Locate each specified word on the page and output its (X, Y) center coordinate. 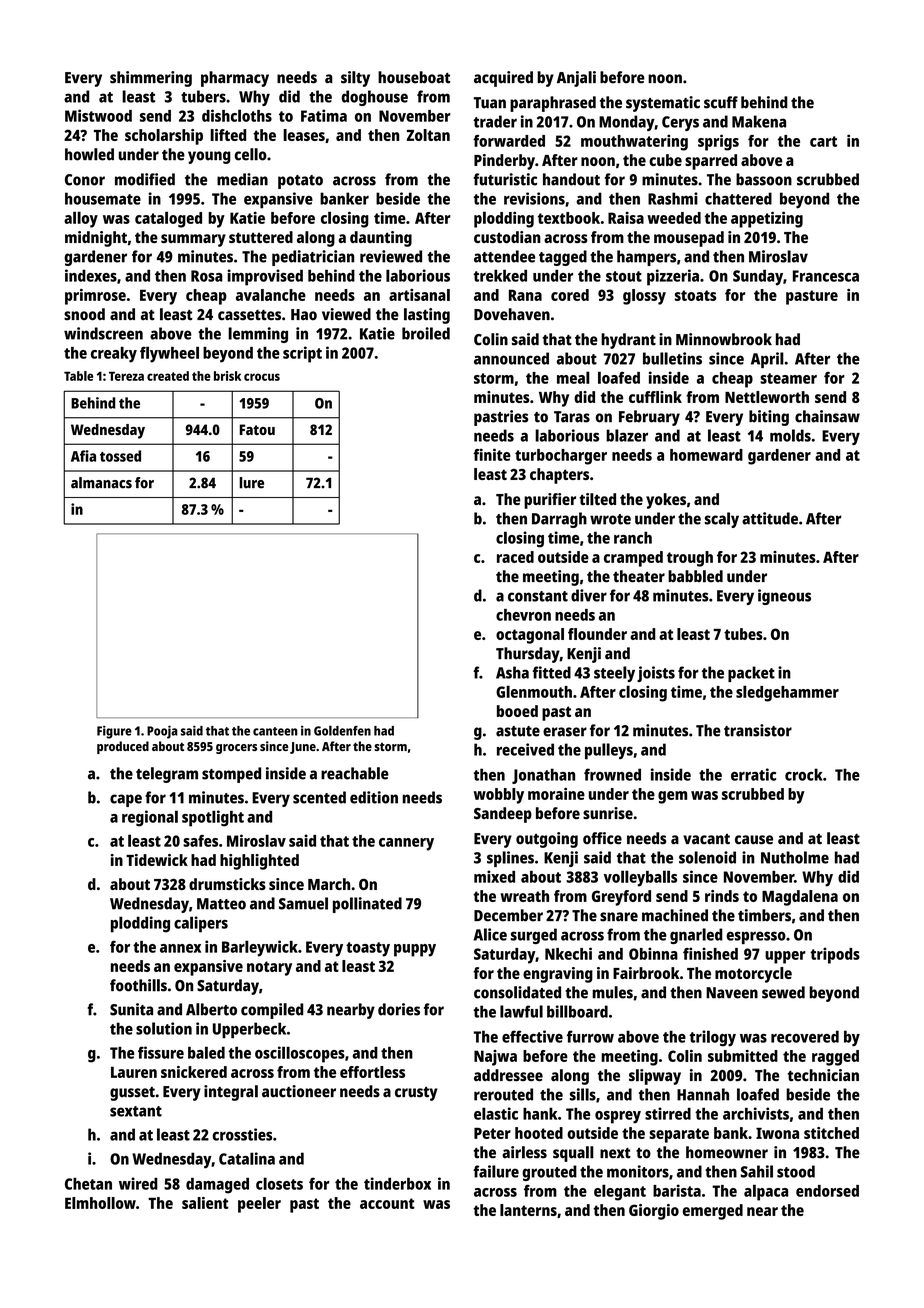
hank (540, 1114)
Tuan (490, 103)
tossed (120, 456)
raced (515, 557)
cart (823, 141)
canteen (275, 731)
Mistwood (98, 115)
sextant (136, 1111)
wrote (610, 519)
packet (751, 674)
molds (790, 435)
